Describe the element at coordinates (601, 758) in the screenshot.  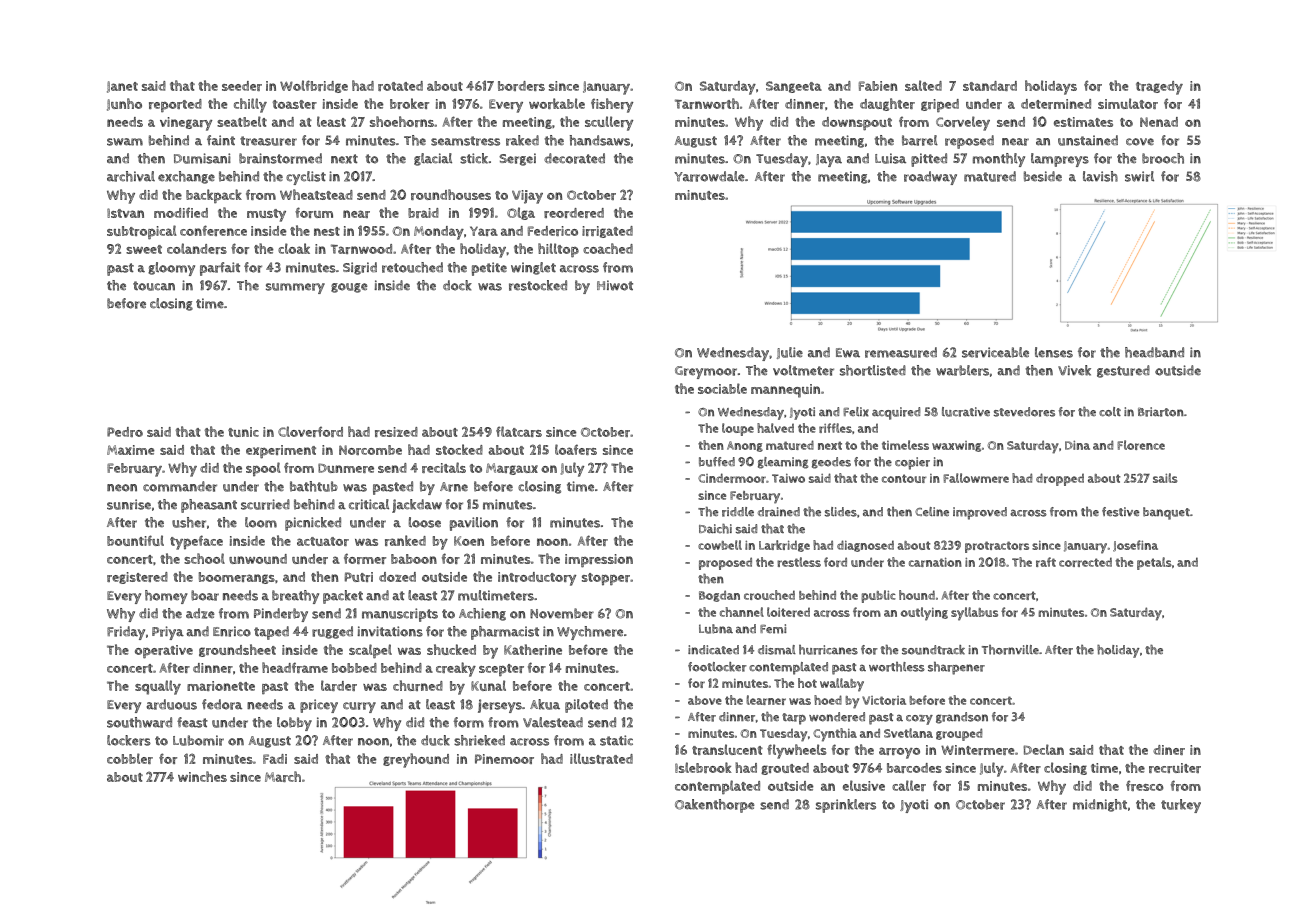
I see `illustrated` at that location.
